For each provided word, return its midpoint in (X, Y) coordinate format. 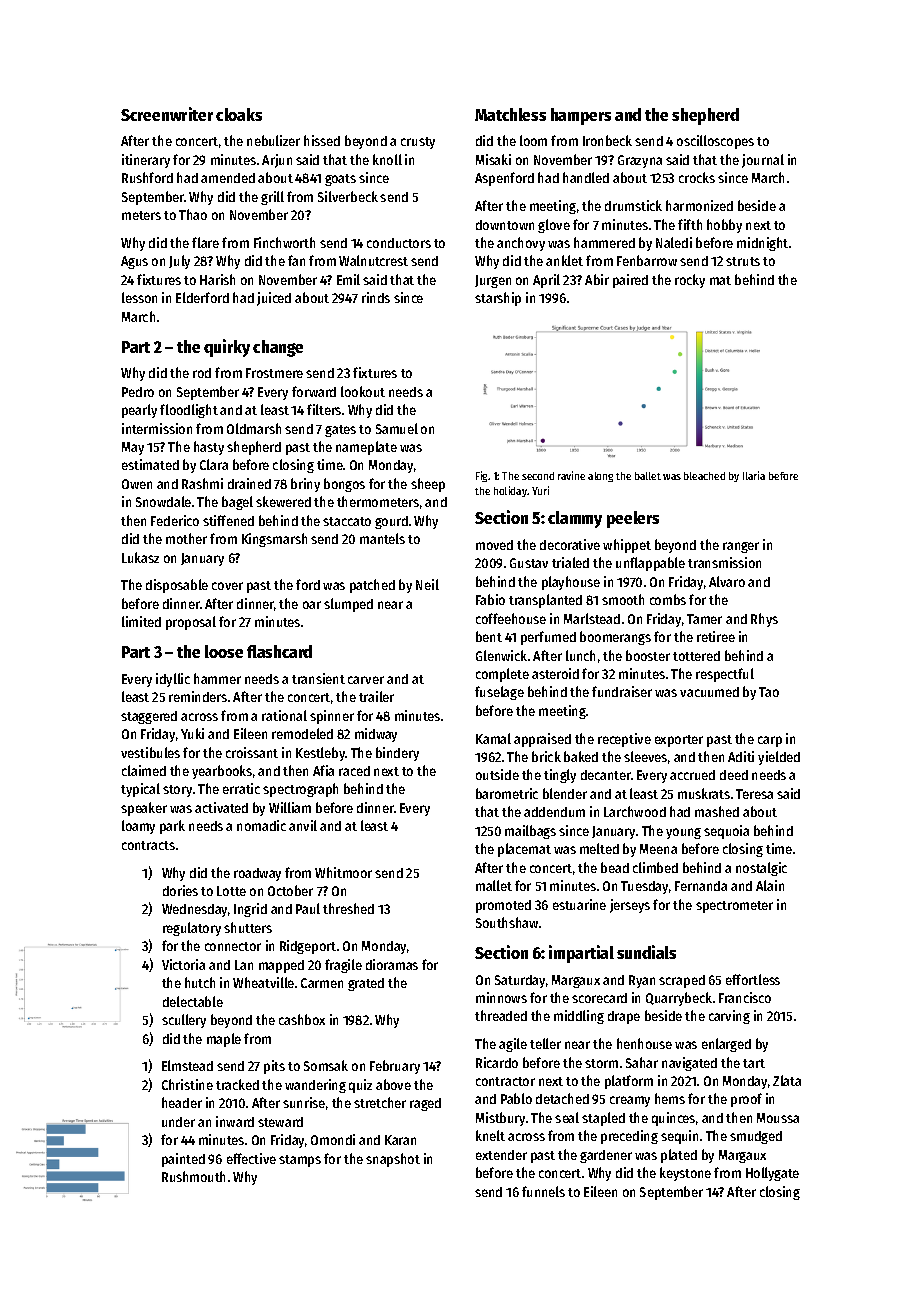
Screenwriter (167, 114)
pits (274, 1067)
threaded (501, 1015)
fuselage (499, 693)
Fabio (490, 599)
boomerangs (615, 638)
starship (498, 299)
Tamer (704, 619)
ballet (648, 476)
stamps (300, 1161)
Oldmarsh (254, 428)
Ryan (642, 981)
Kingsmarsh (274, 540)
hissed (322, 140)
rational (284, 715)
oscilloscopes (715, 142)
